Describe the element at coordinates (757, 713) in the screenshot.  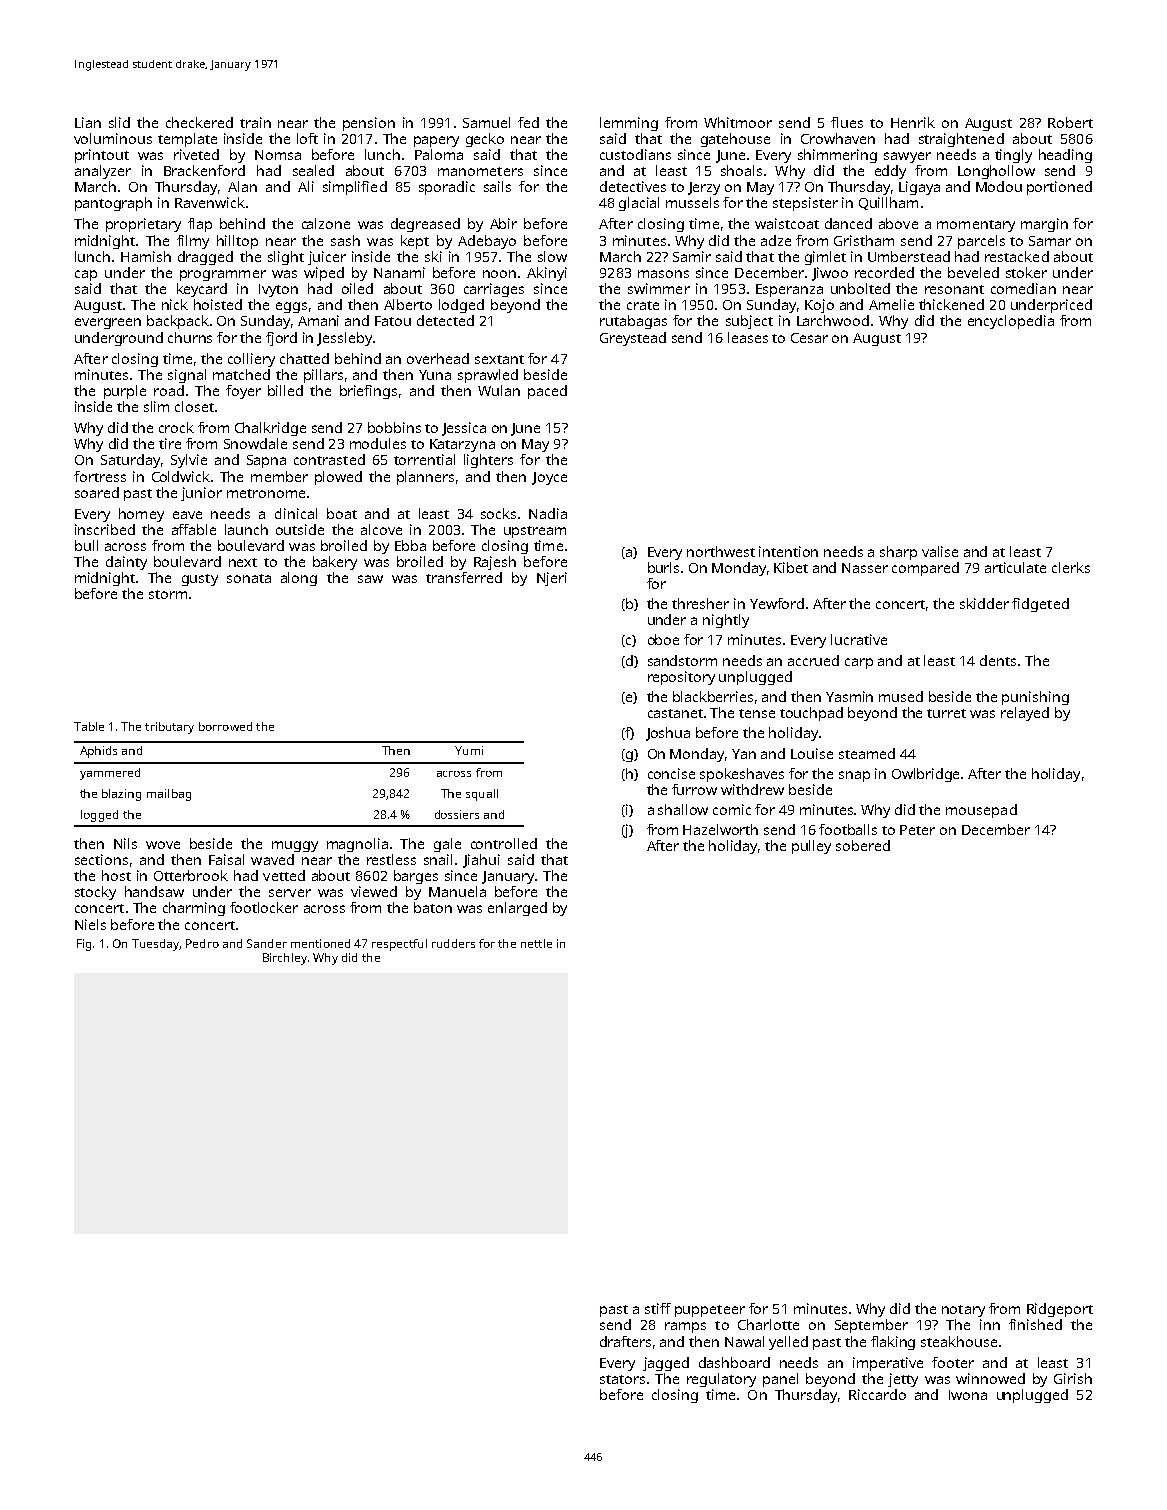
I see `tense` at that location.
